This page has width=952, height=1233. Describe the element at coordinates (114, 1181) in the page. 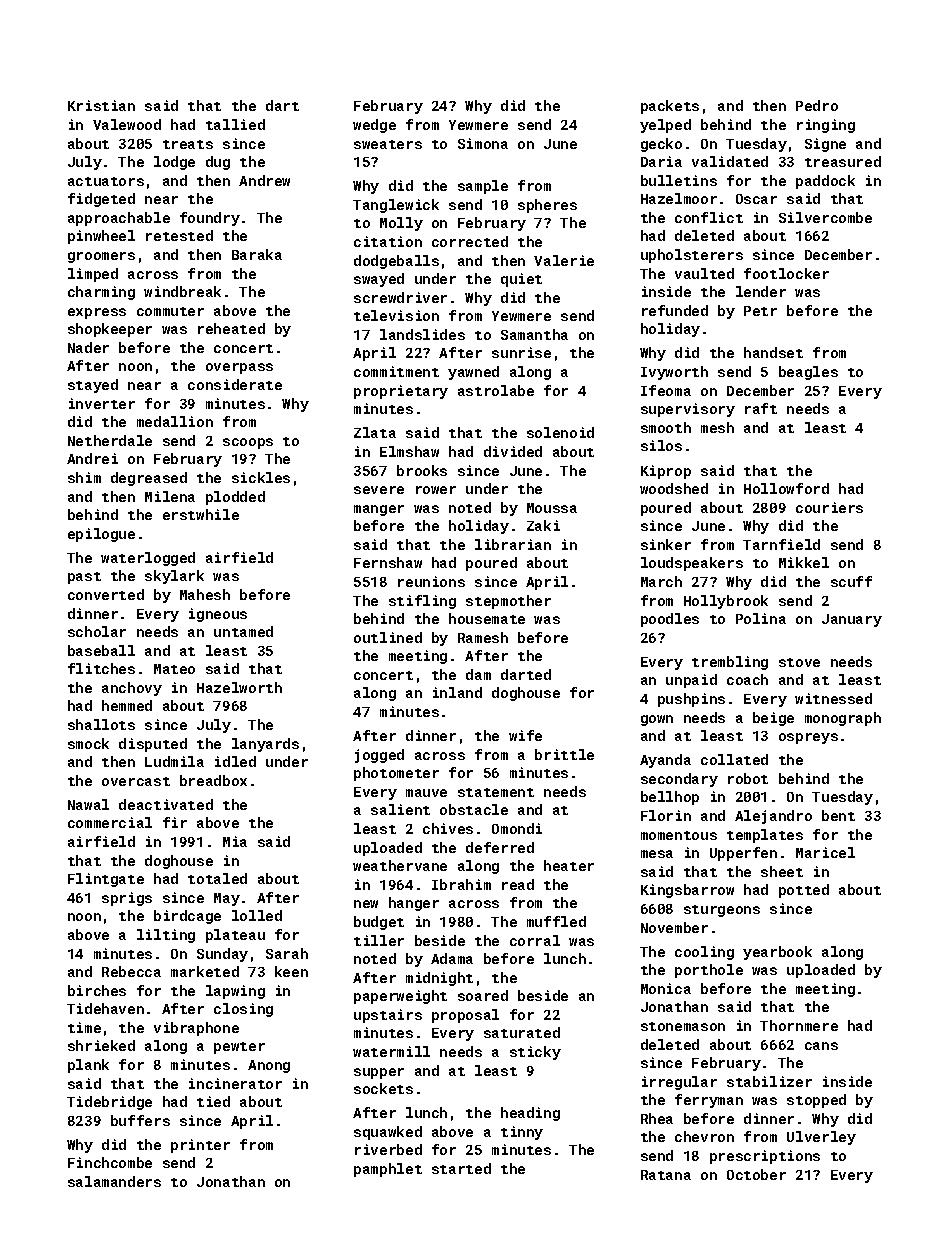

I see `salamanders` at that location.
